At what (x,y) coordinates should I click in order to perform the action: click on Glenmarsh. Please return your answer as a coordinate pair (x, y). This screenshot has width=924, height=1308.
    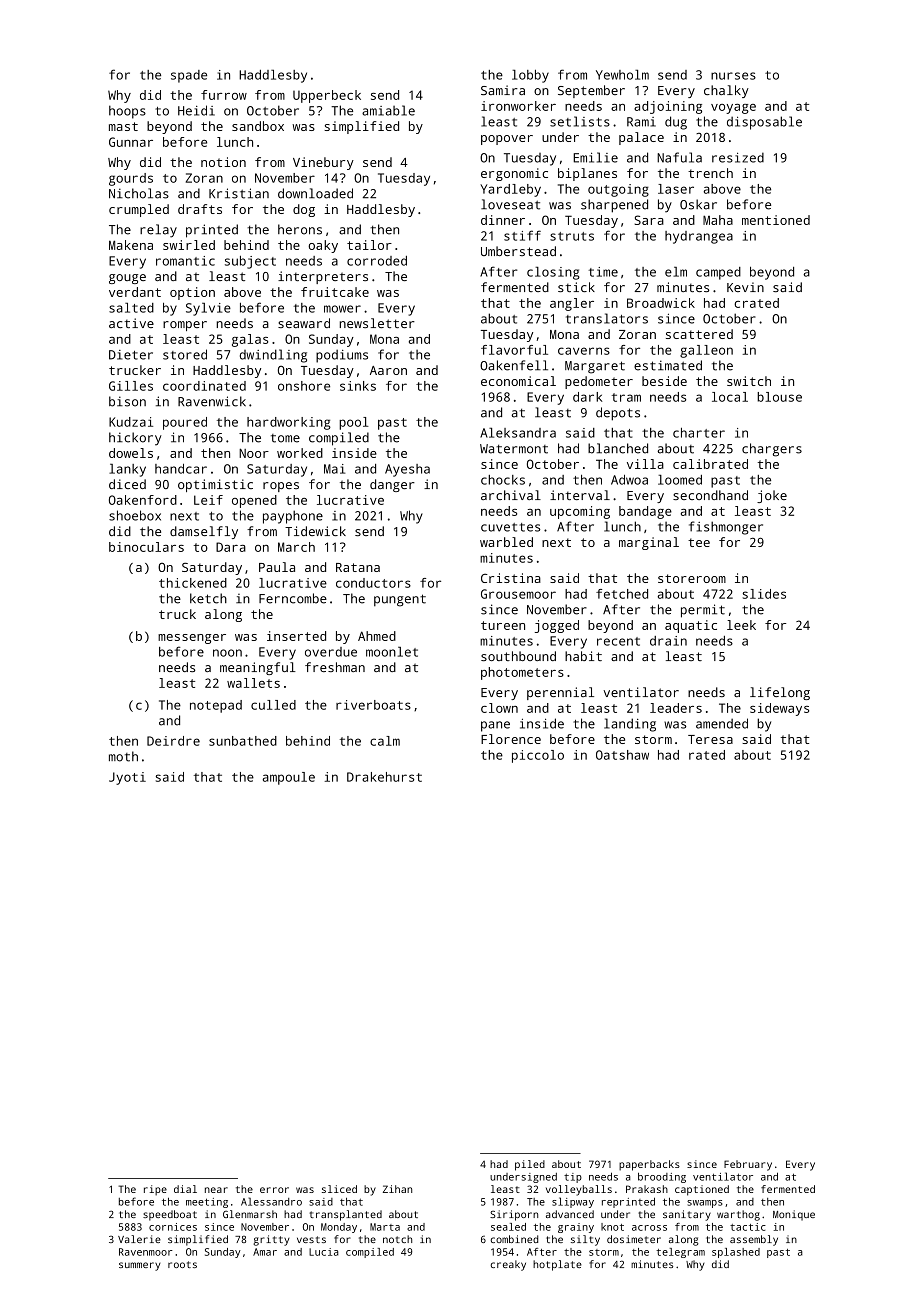
    Looking at the image, I should click on (250, 1214).
